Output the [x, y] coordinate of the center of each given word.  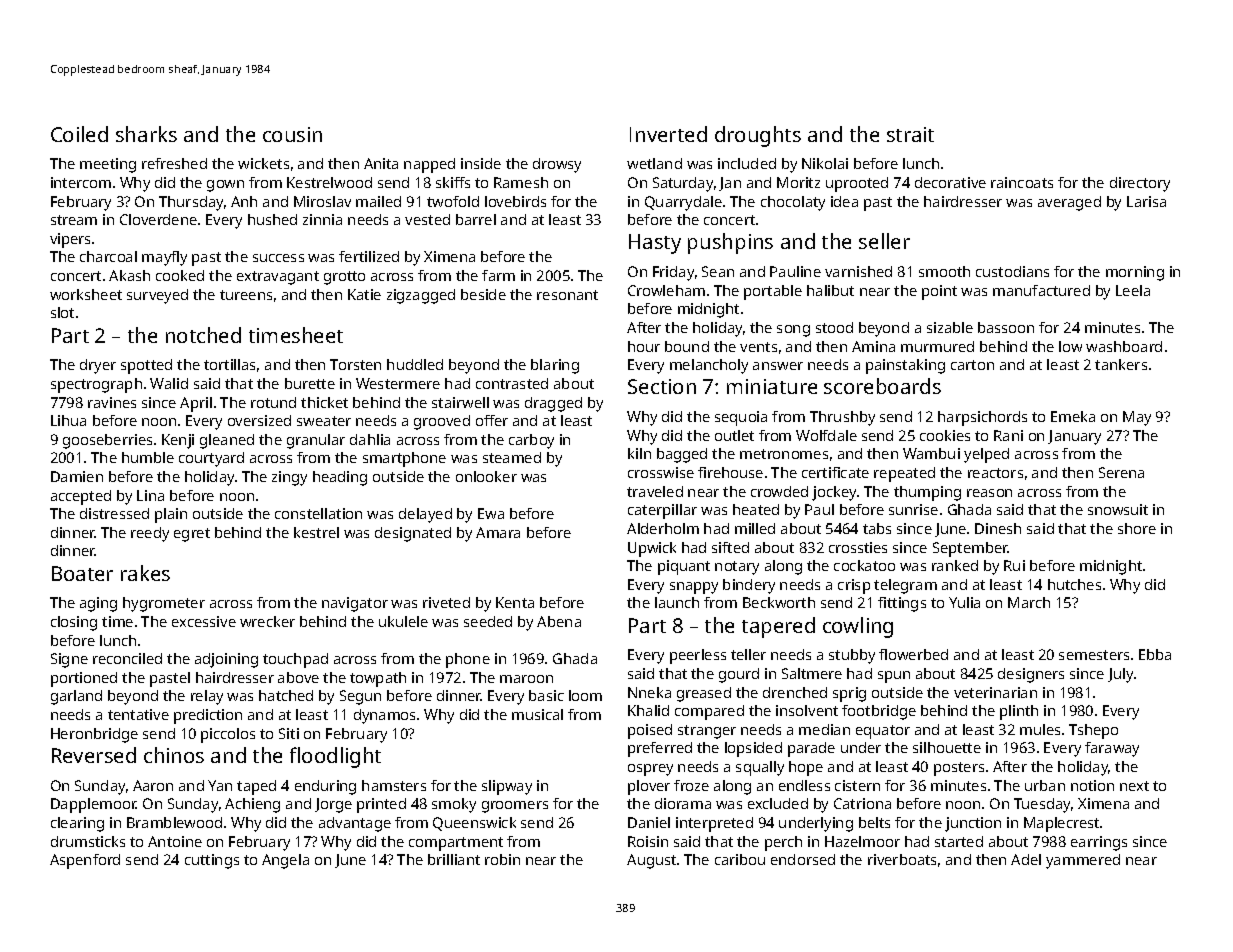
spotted [146, 366]
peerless [698, 656]
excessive [204, 621]
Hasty [655, 244]
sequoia [741, 418]
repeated [904, 474]
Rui [1014, 565]
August [651, 861]
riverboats [902, 859]
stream [74, 220]
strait [910, 134]
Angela [285, 861]
